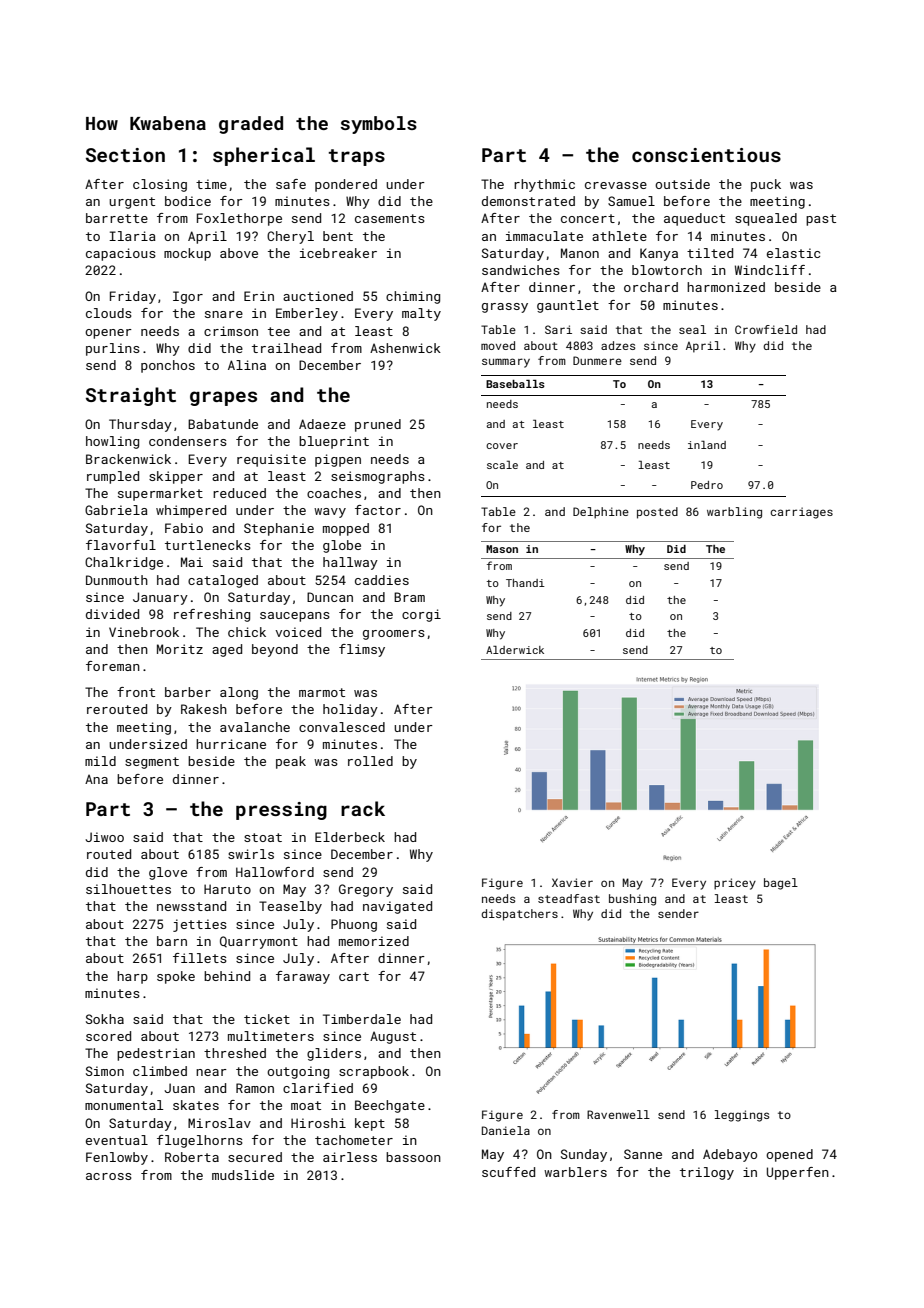 This page has width=924, height=1308. I want to click on Mason, so click(502, 549).
